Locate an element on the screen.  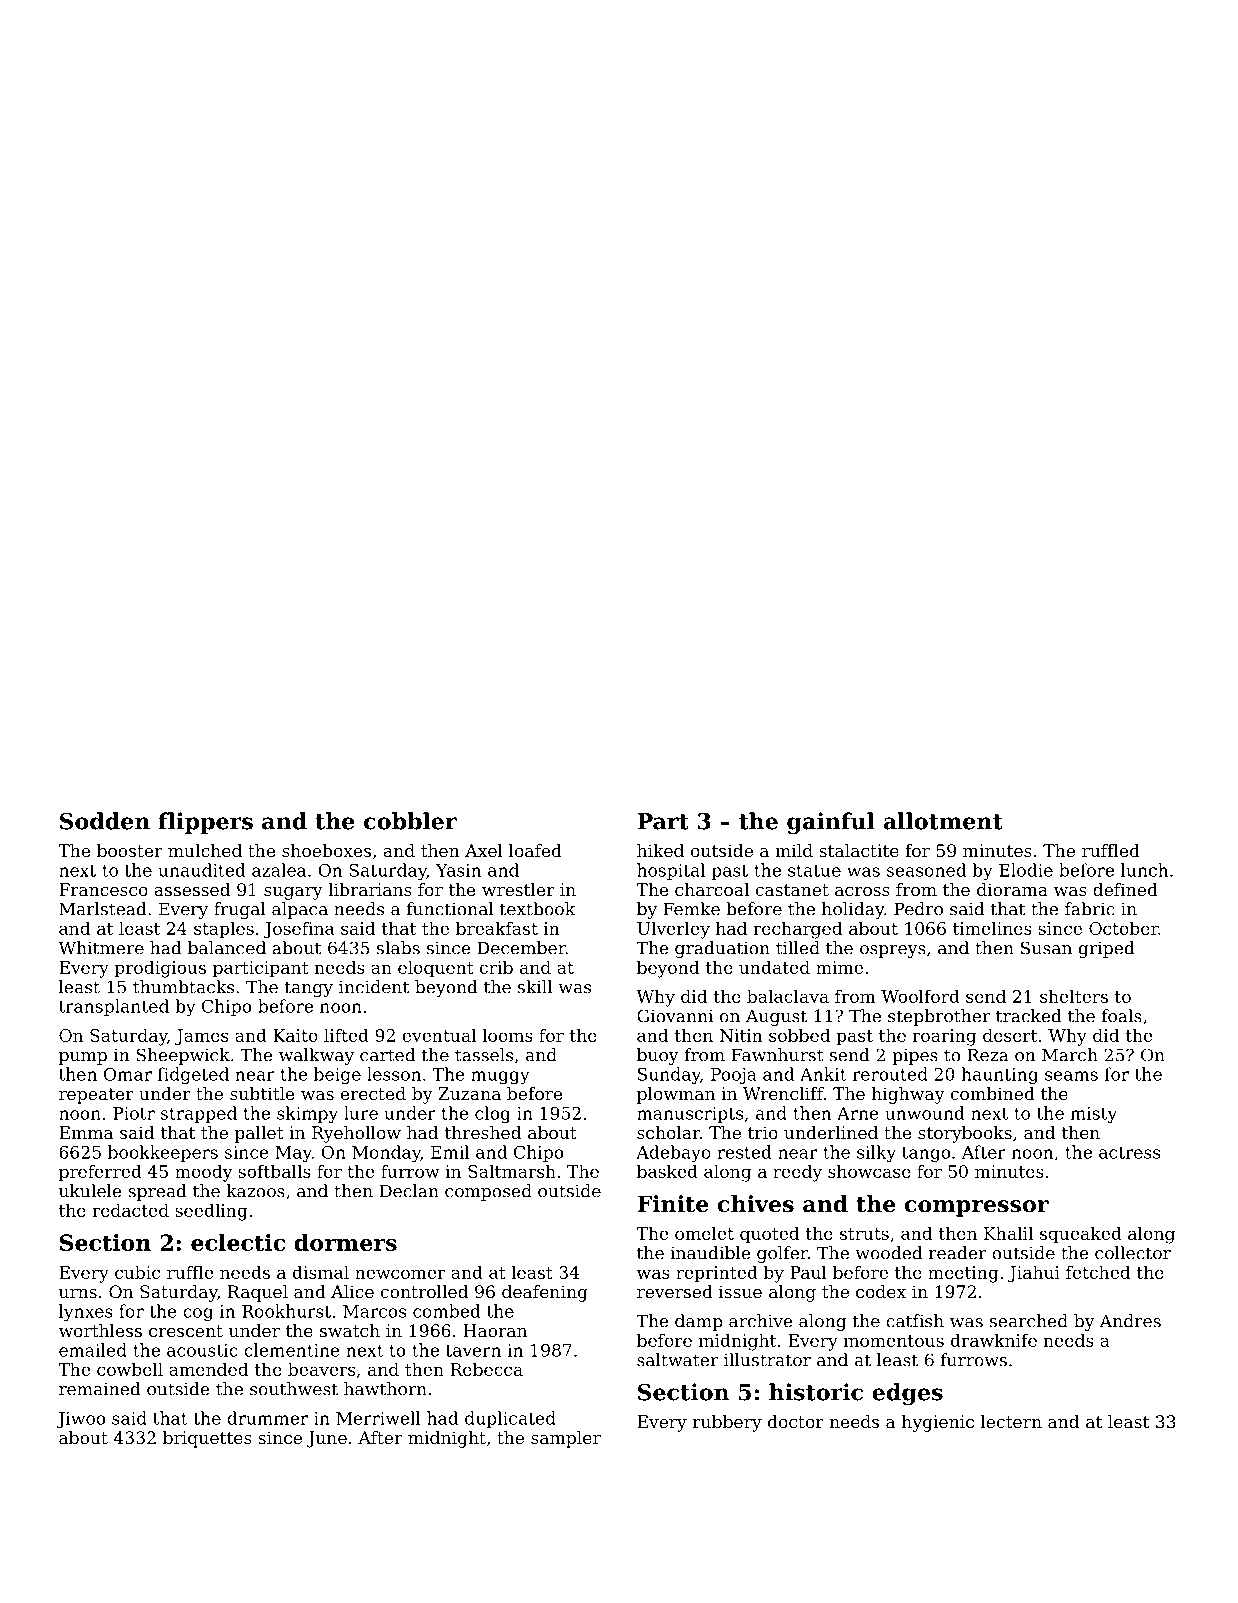
undated is located at coordinates (774, 967).
